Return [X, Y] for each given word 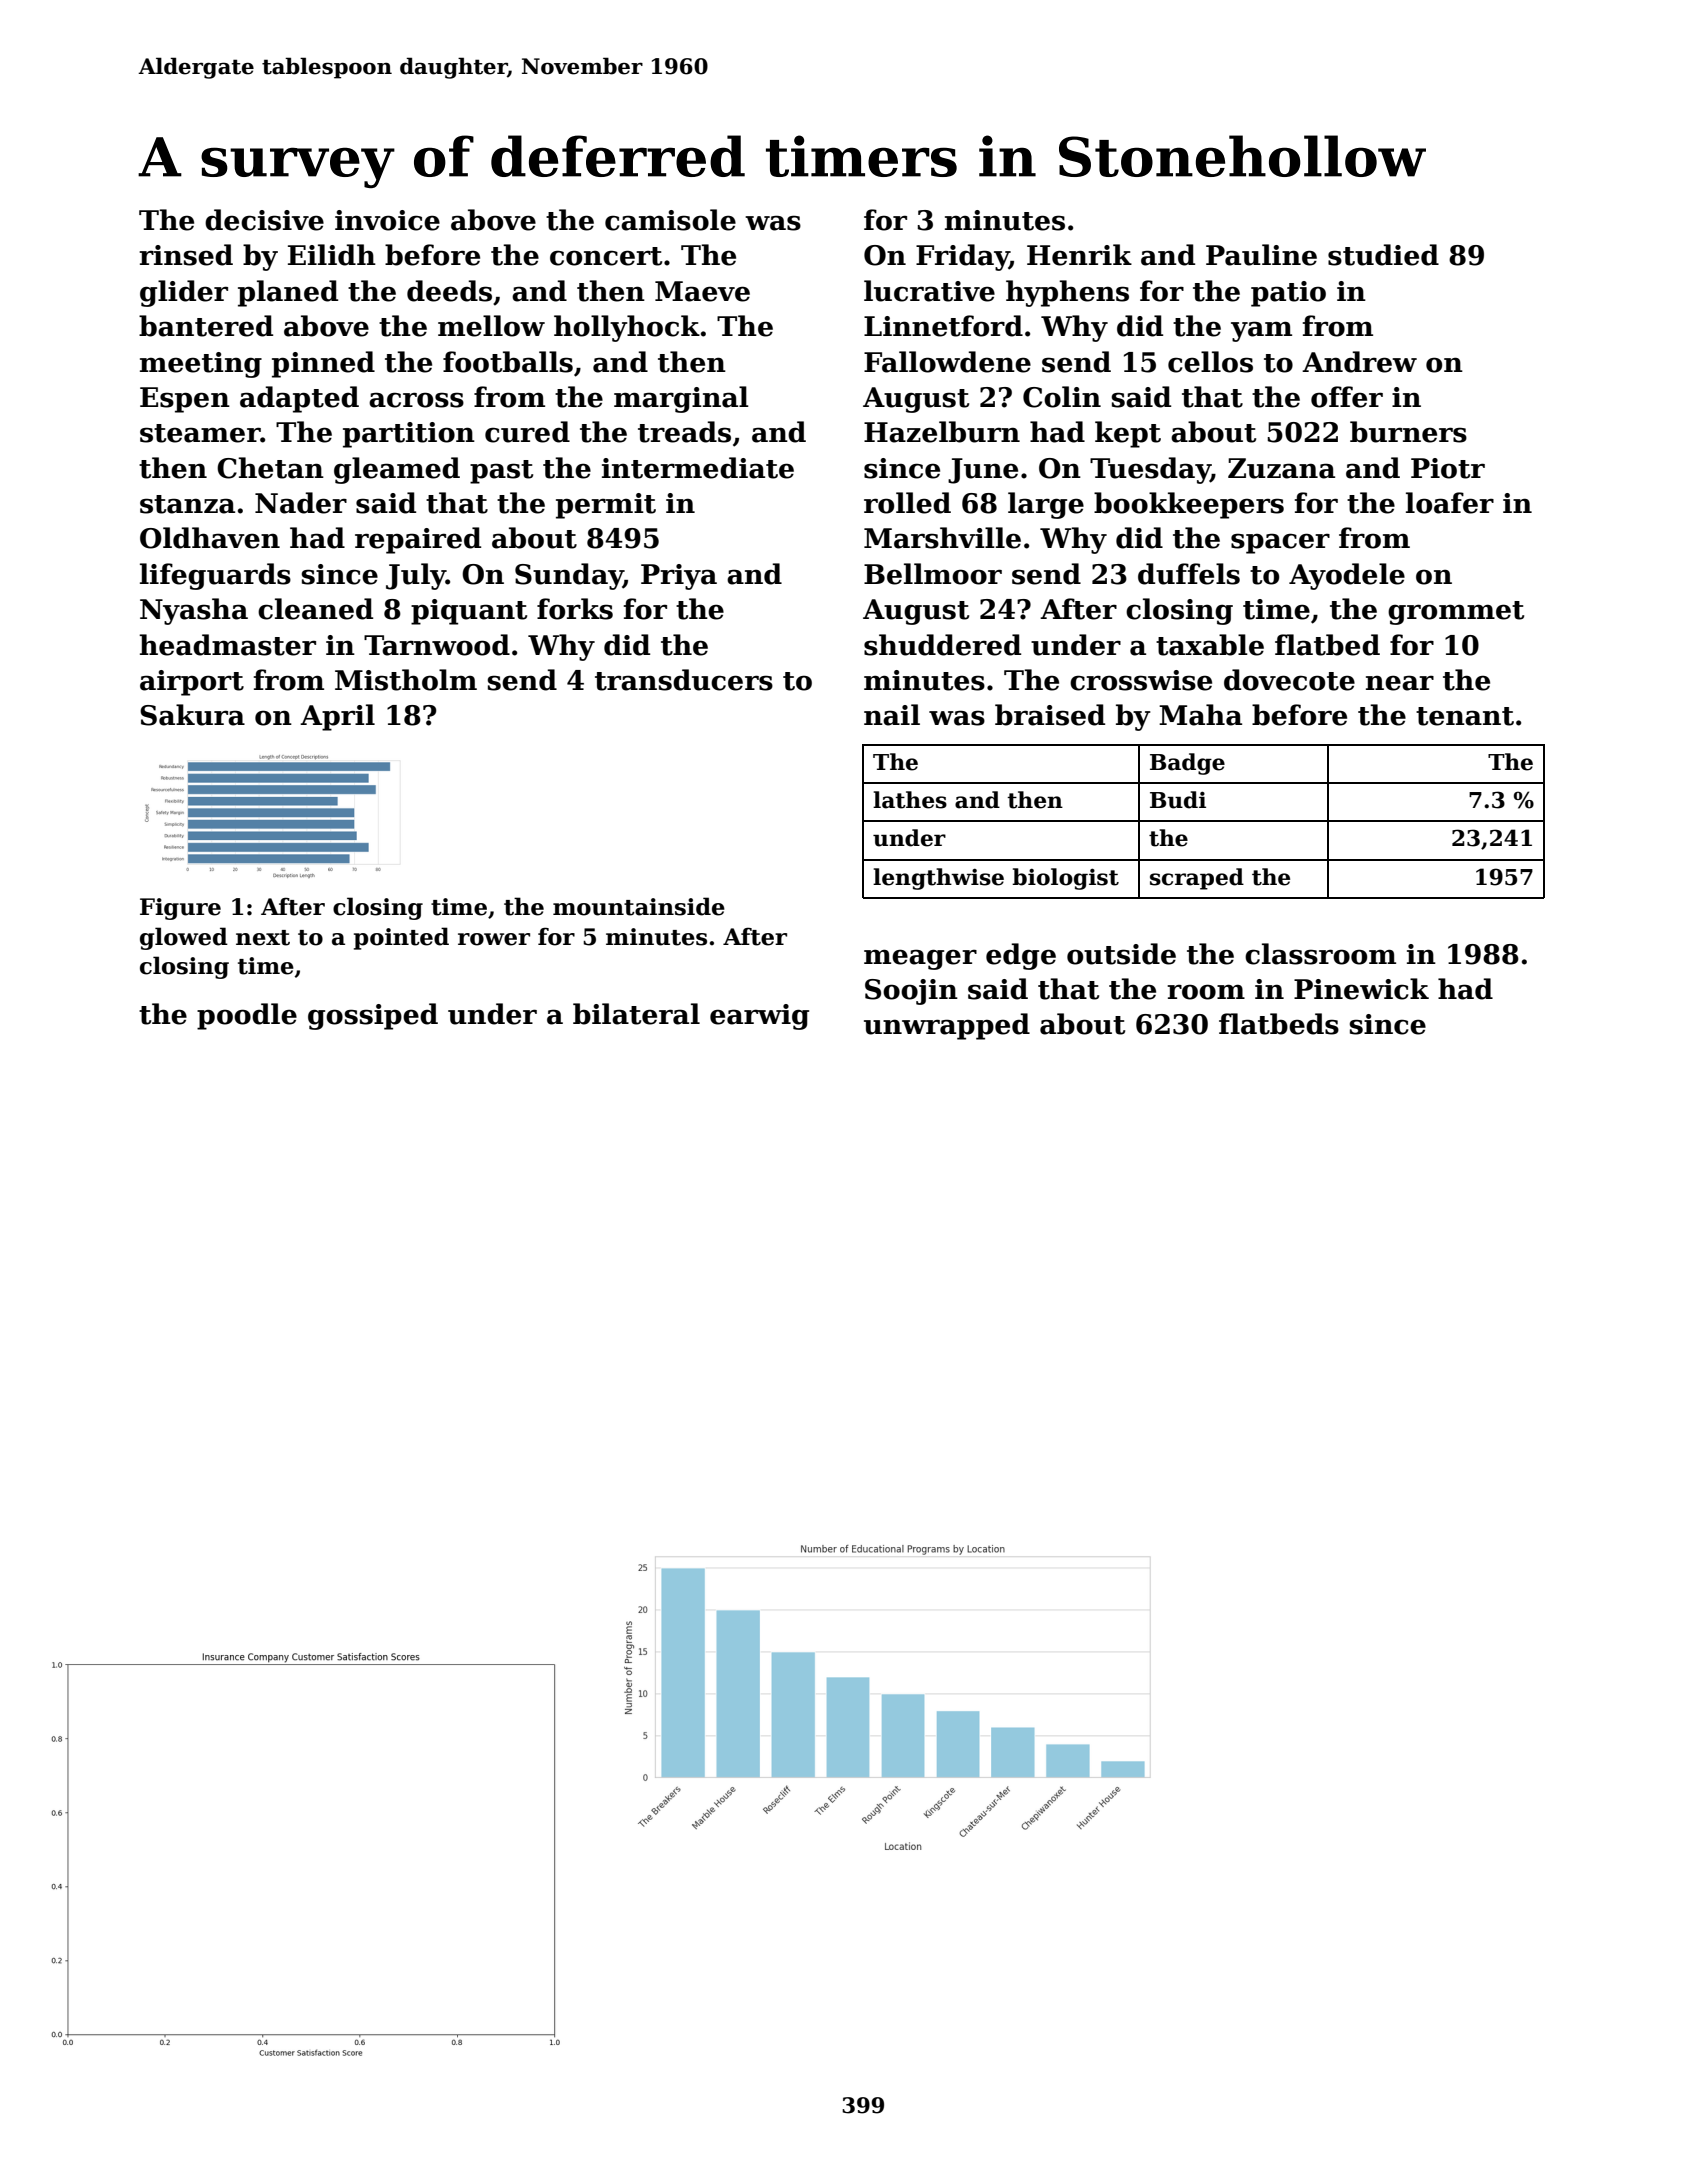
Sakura [192, 715]
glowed [184, 938]
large [1046, 505]
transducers [684, 680]
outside [1121, 954]
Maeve [702, 291]
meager [920, 959]
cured [527, 432]
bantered [206, 326]
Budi [1178, 800]
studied [1383, 255]
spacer [1280, 543]
